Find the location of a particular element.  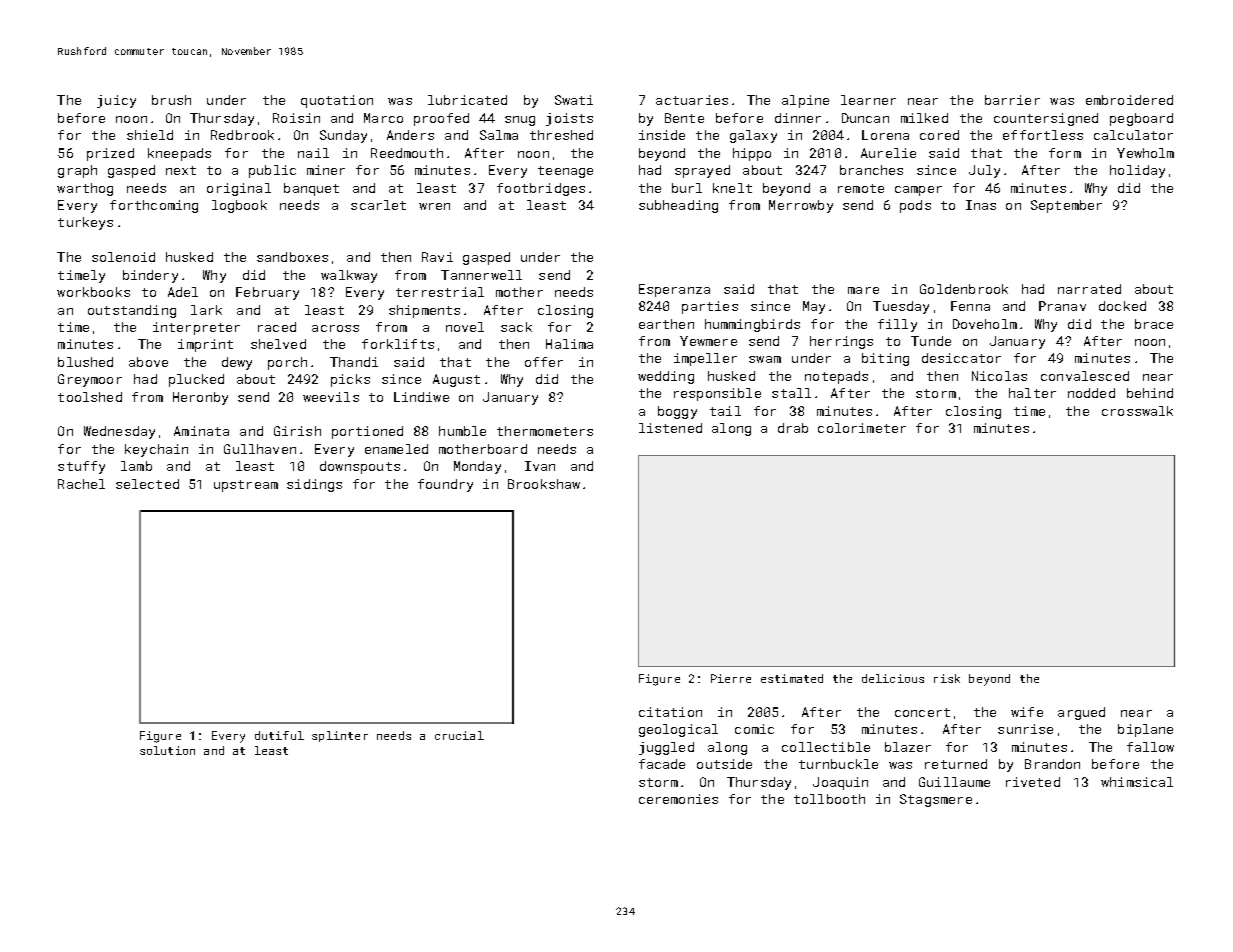

Pierre is located at coordinates (731, 678).
